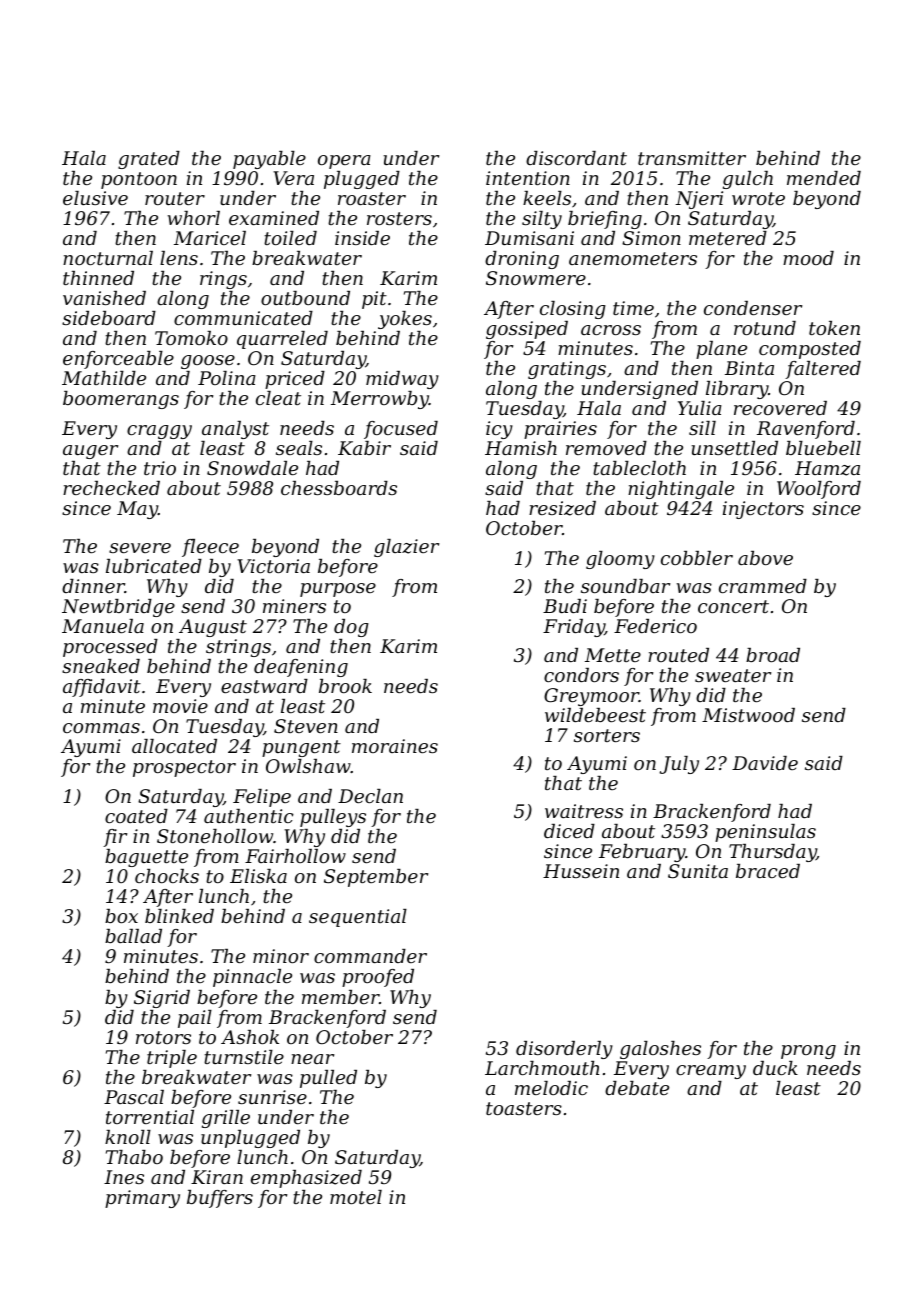  What do you see at coordinates (136, 816) in the page?
I see `coated` at bounding box center [136, 816].
